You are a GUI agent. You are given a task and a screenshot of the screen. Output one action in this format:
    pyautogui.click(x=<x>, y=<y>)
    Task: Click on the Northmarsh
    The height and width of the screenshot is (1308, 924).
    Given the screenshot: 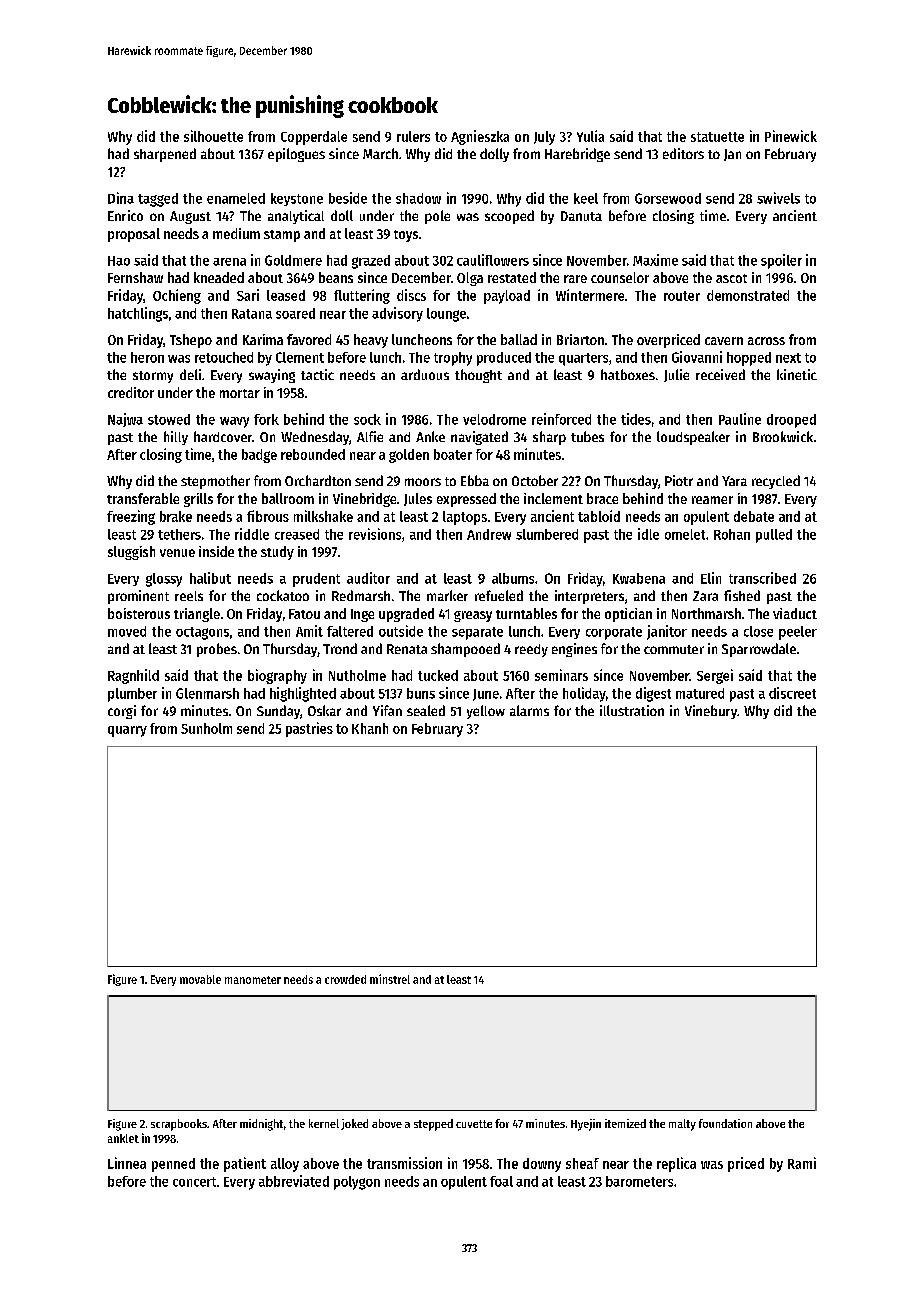 What is the action you would take?
    pyautogui.click(x=706, y=613)
